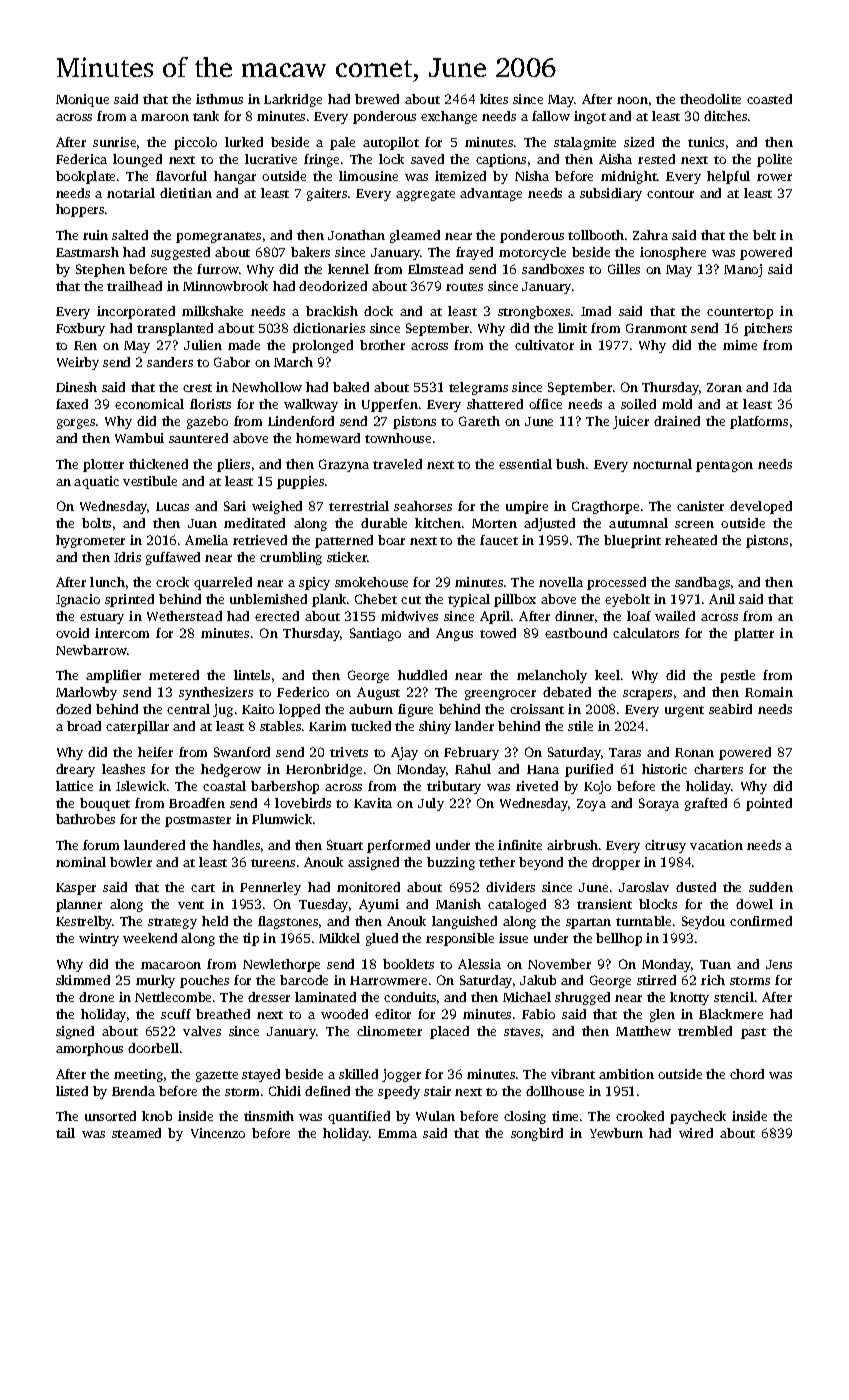  Describe the element at coordinates (397, 1133) in the screenshot. I see `Emma` at that location.
